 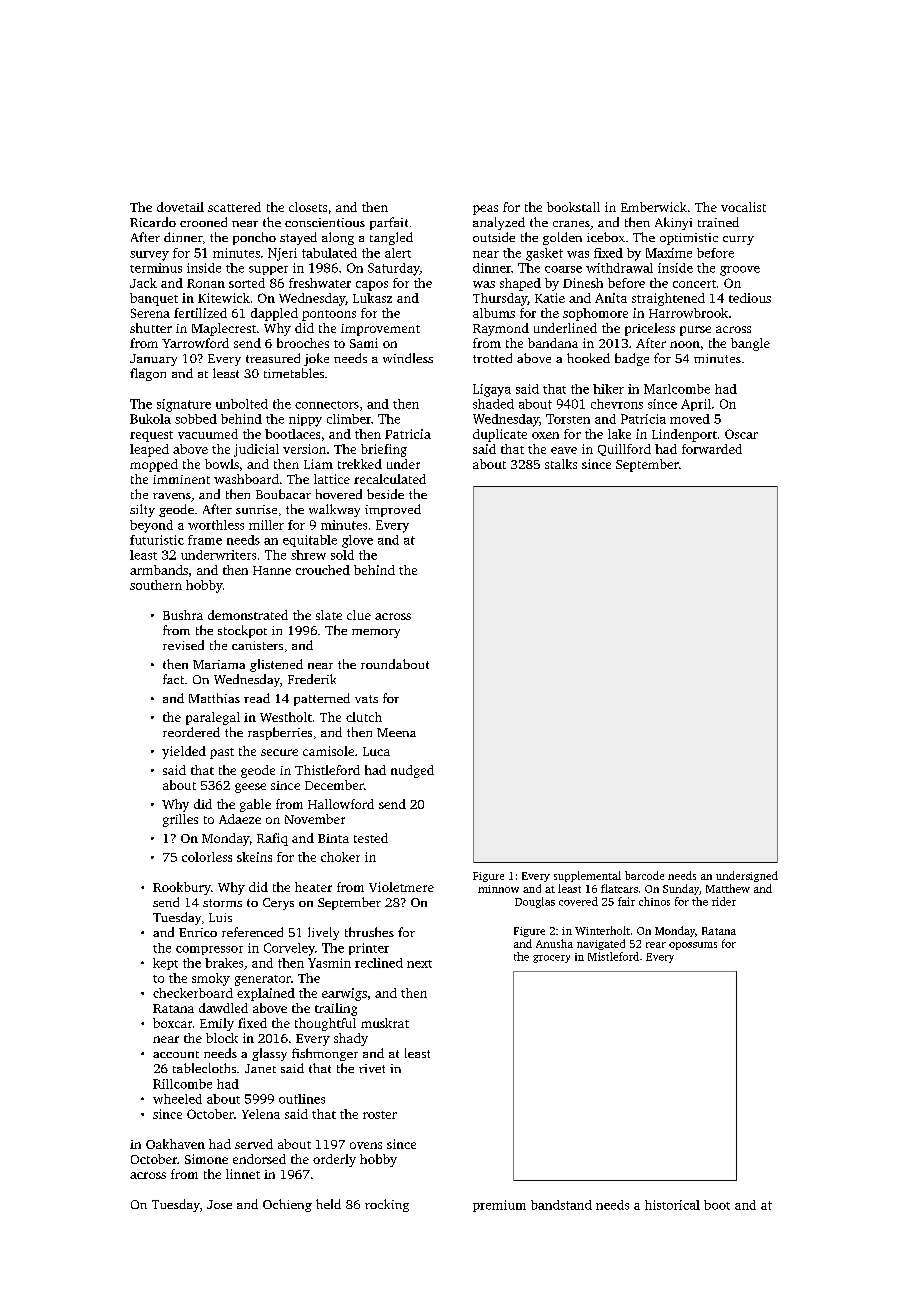 What do you see at coordinates (654, 207) in the screenshot?
I see `Emberwick` at bounding box center [654, 207].
